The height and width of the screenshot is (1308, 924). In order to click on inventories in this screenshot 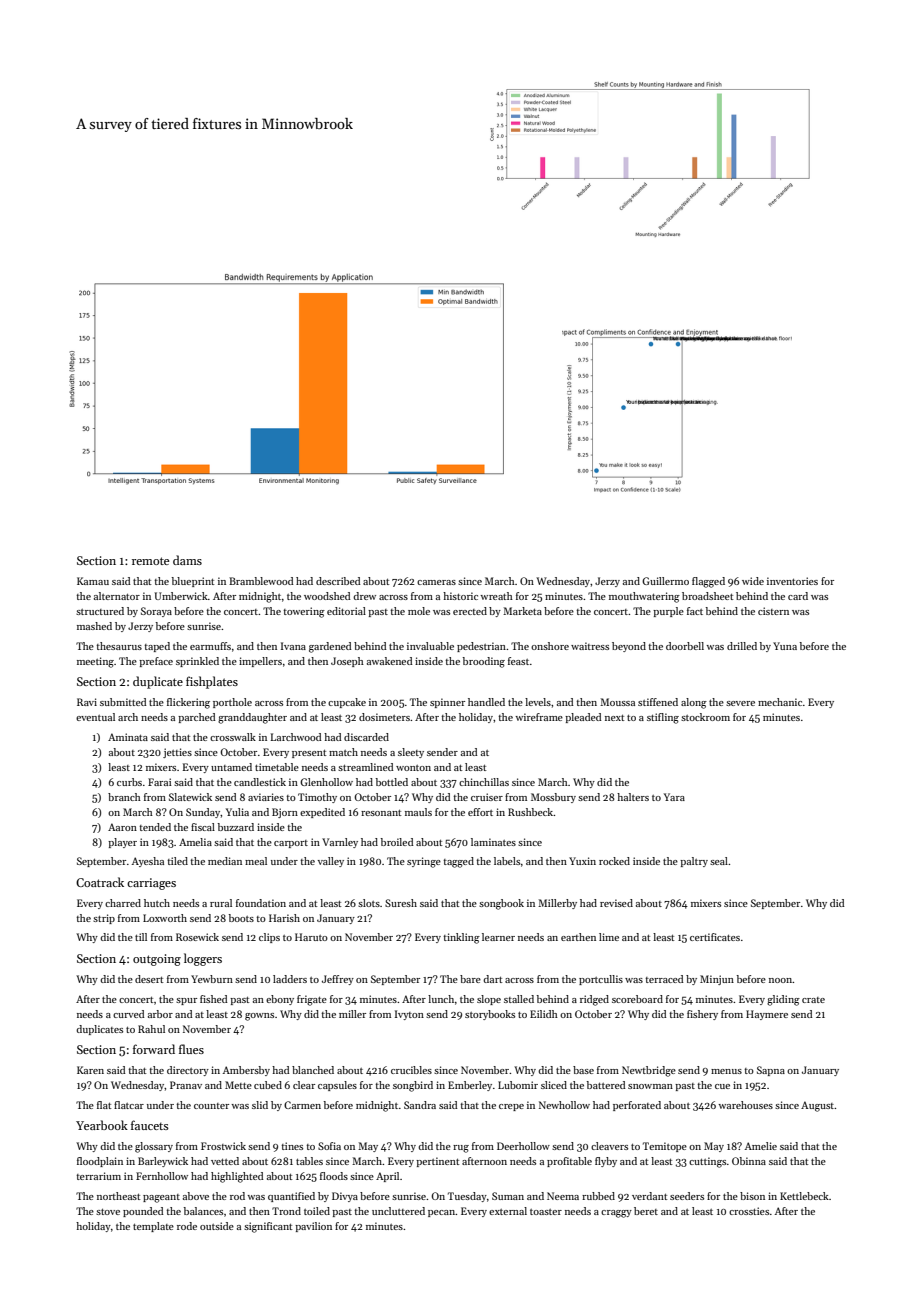, I will do `click(792, 581)`.
